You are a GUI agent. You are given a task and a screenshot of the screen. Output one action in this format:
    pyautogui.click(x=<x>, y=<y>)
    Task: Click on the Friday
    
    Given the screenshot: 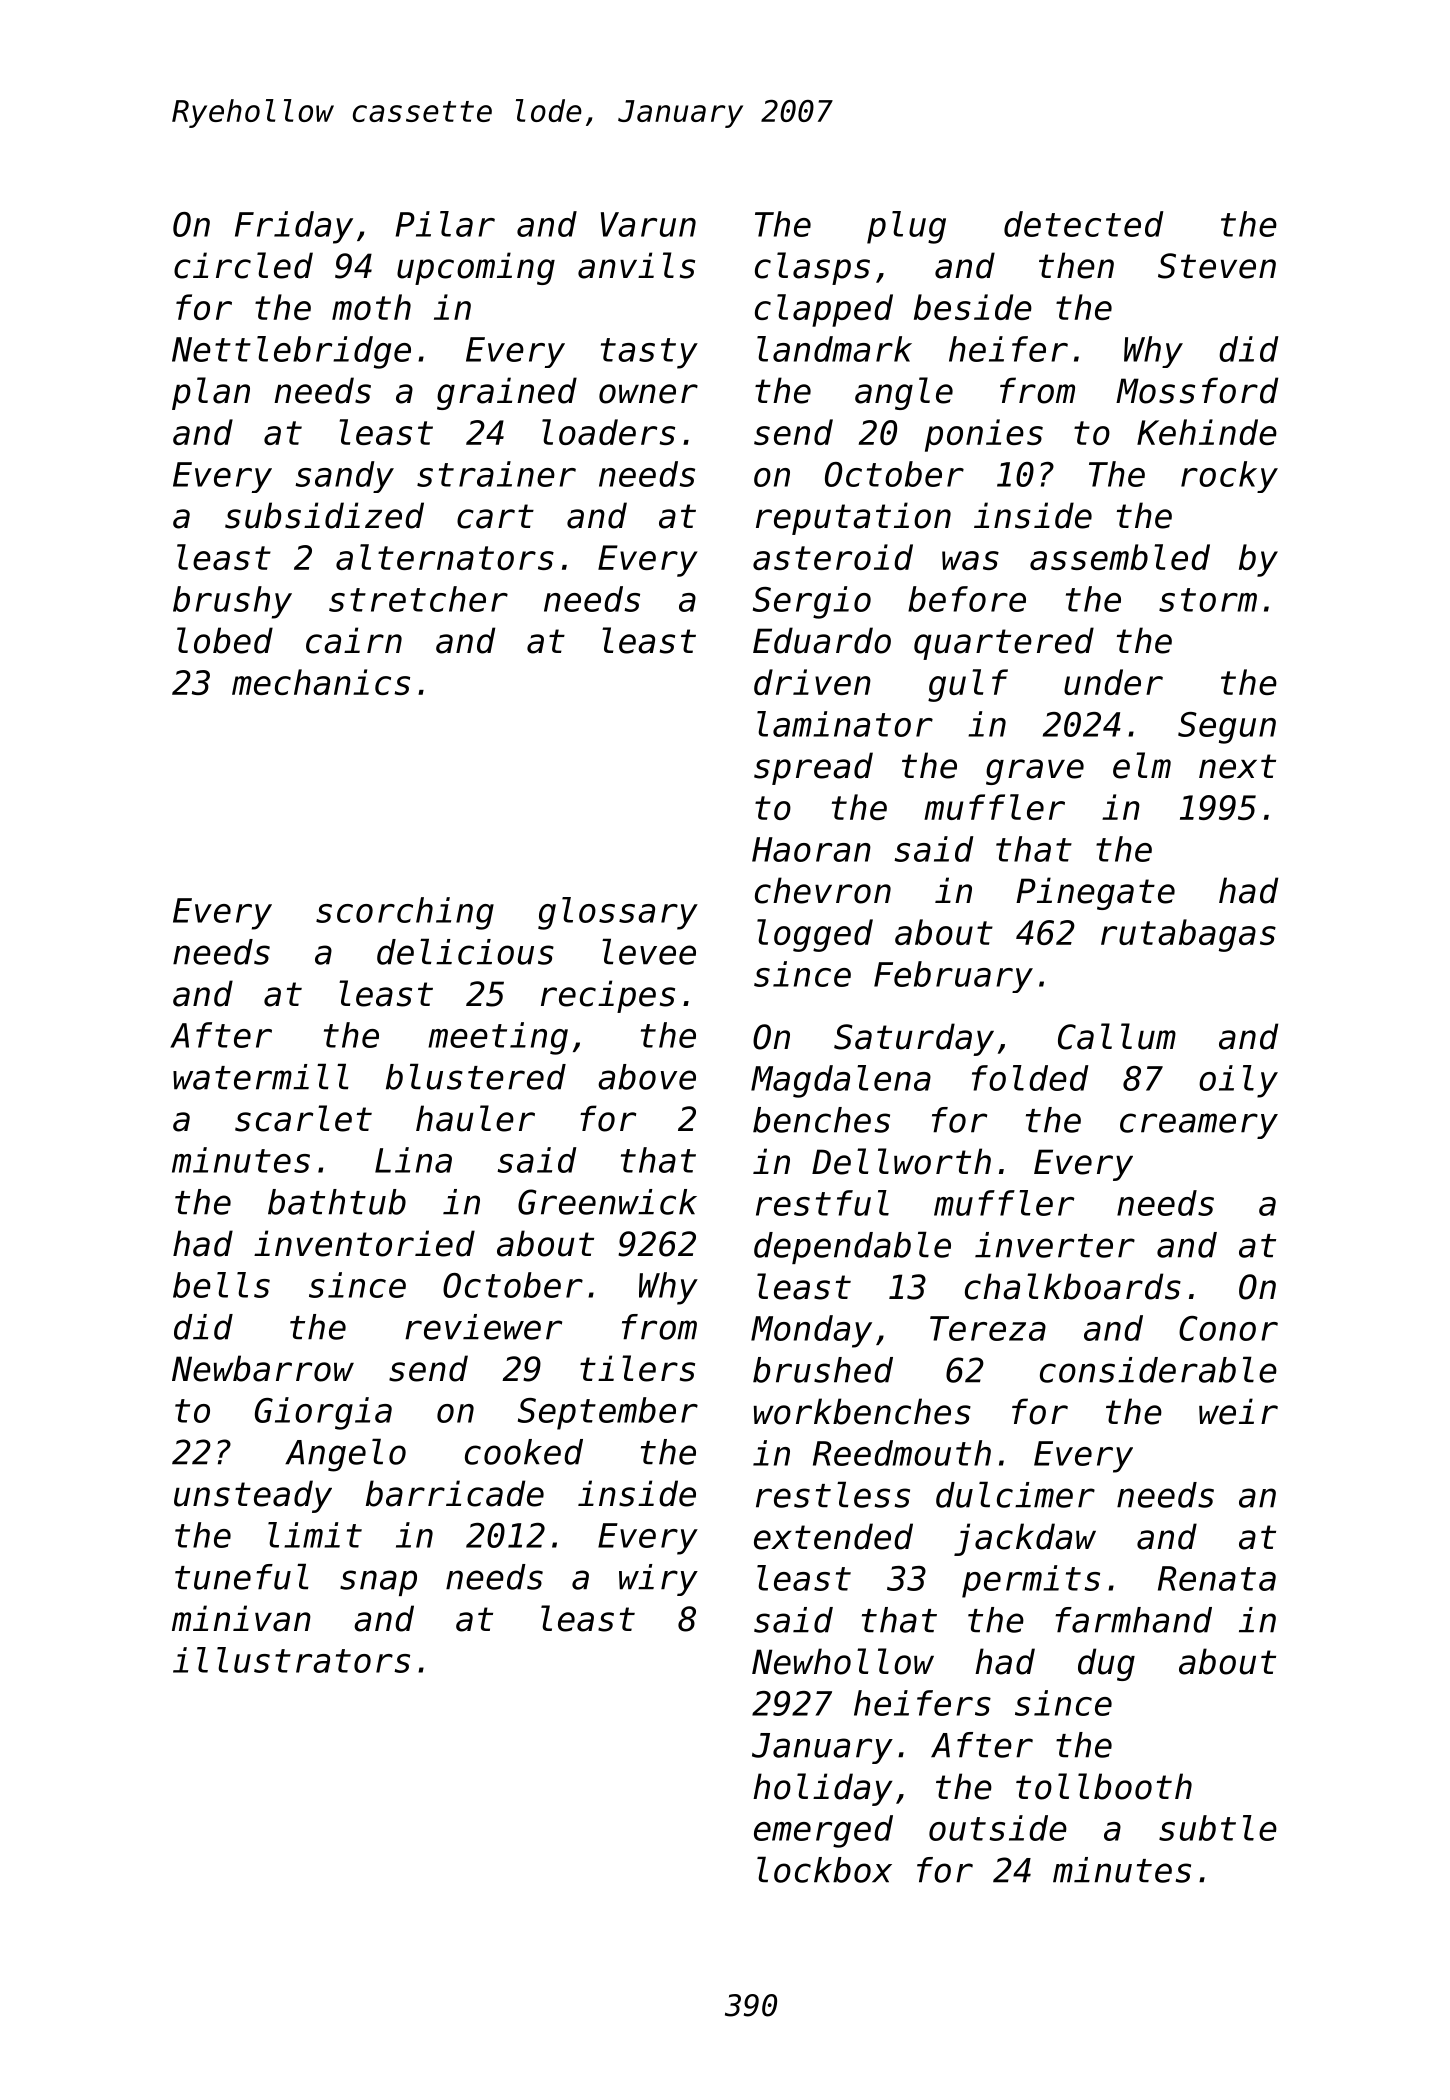 What is the action you would take?
    pyautogui.click(x=294, y=227)
